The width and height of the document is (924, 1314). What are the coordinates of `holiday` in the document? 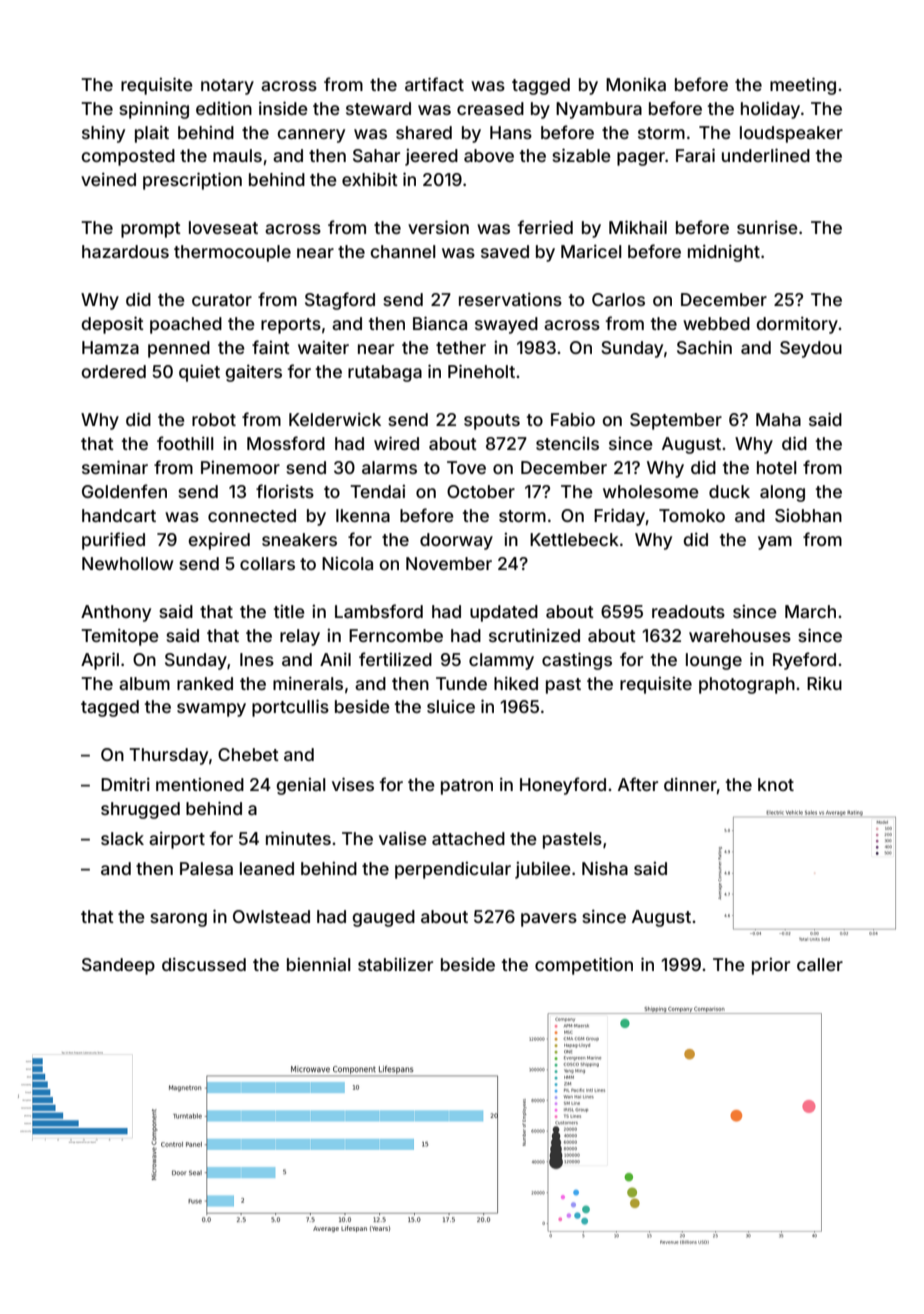 It's located at (770, 110).
